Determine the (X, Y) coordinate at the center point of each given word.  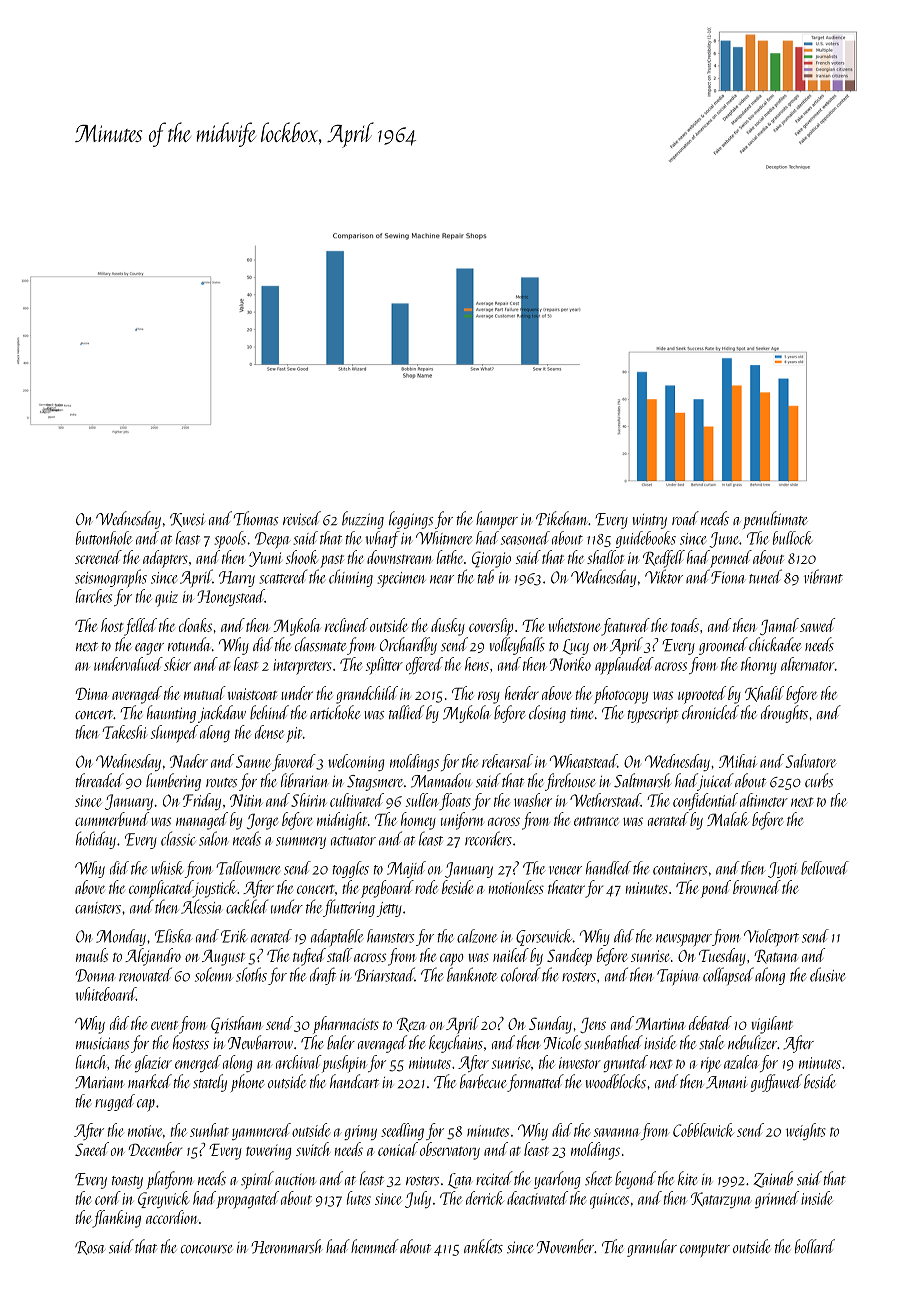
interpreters (302, 667)
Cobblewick (703, 1130)
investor (580, 1063)
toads (685, 625)
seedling (402, 1131)
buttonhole (104, 538)
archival (299, 1062)
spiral (257, 1180)
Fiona (728, 577)
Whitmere (444, 538)
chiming (351, 578)
